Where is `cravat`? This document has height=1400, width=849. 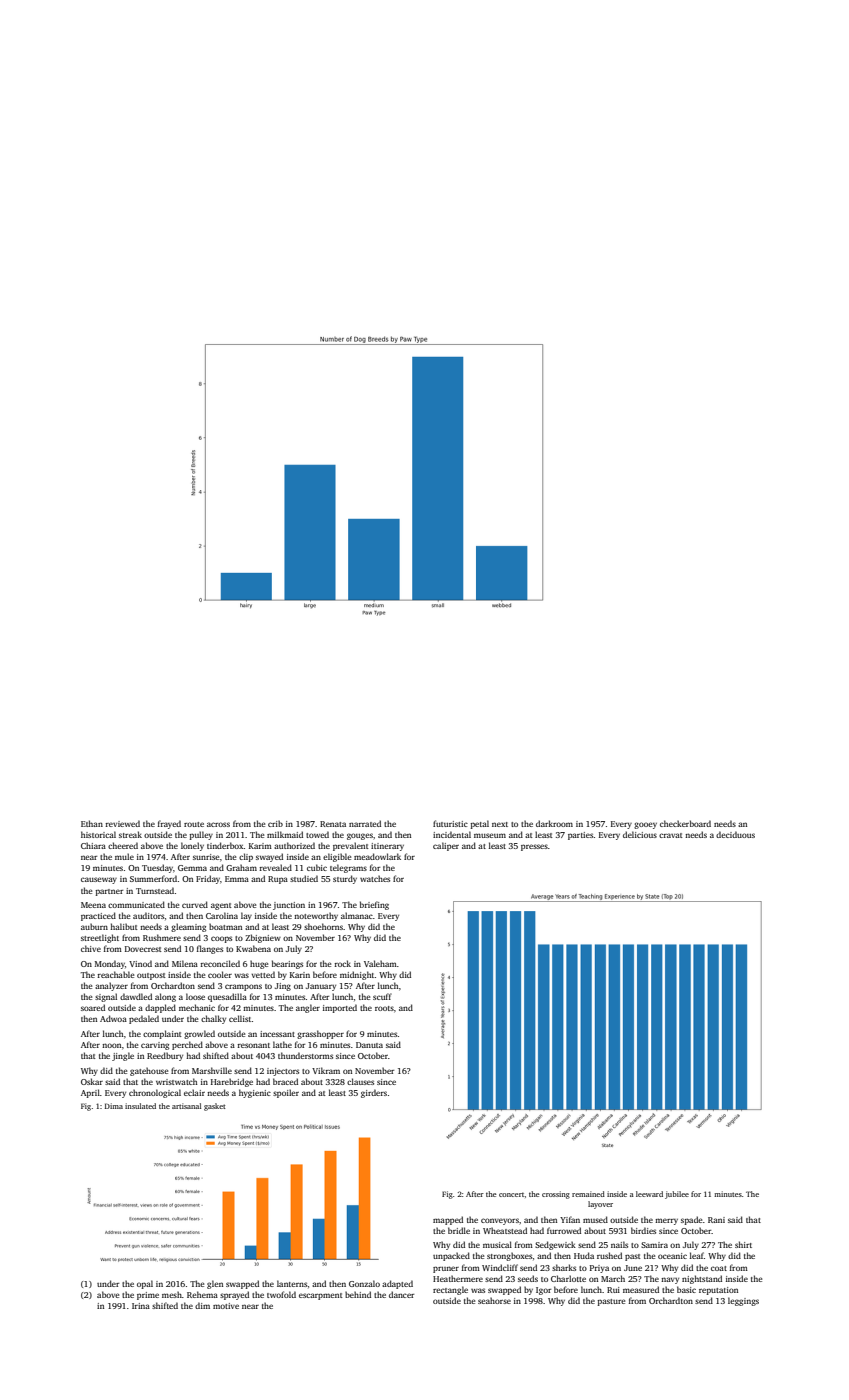 cravat is located at coordinates (671, 835).
